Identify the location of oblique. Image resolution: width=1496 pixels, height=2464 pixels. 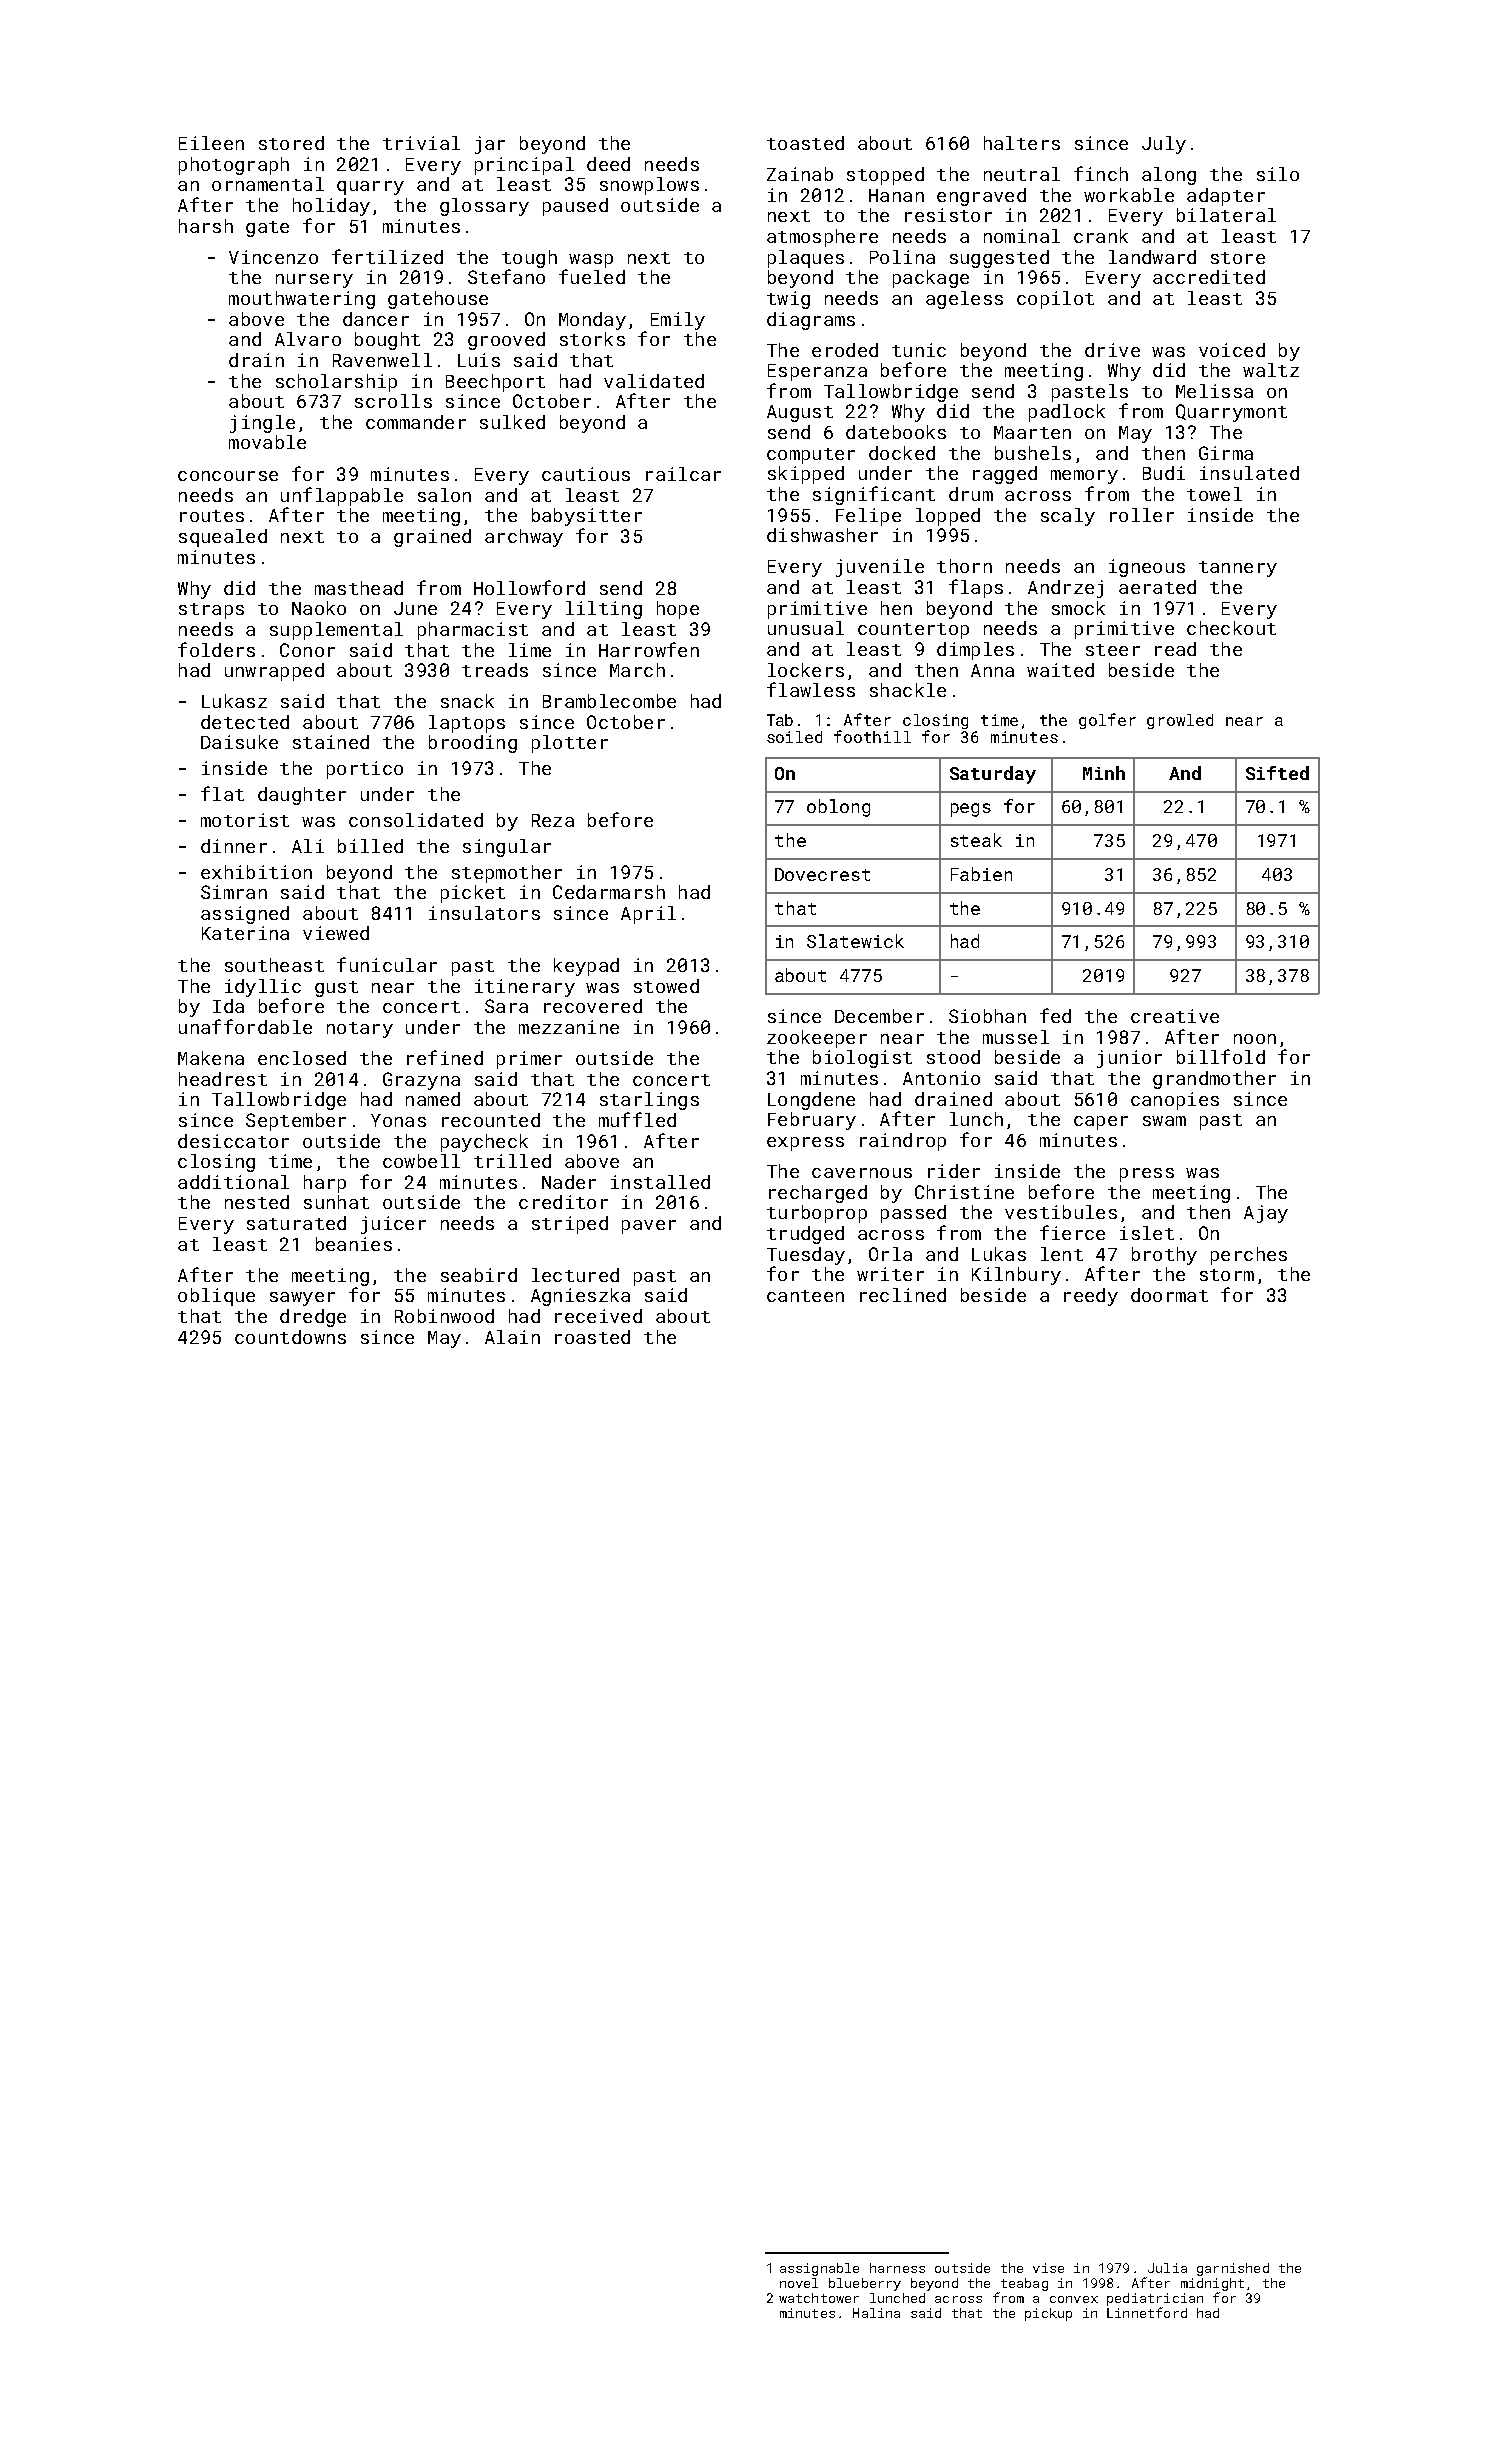
(216, 1297).
